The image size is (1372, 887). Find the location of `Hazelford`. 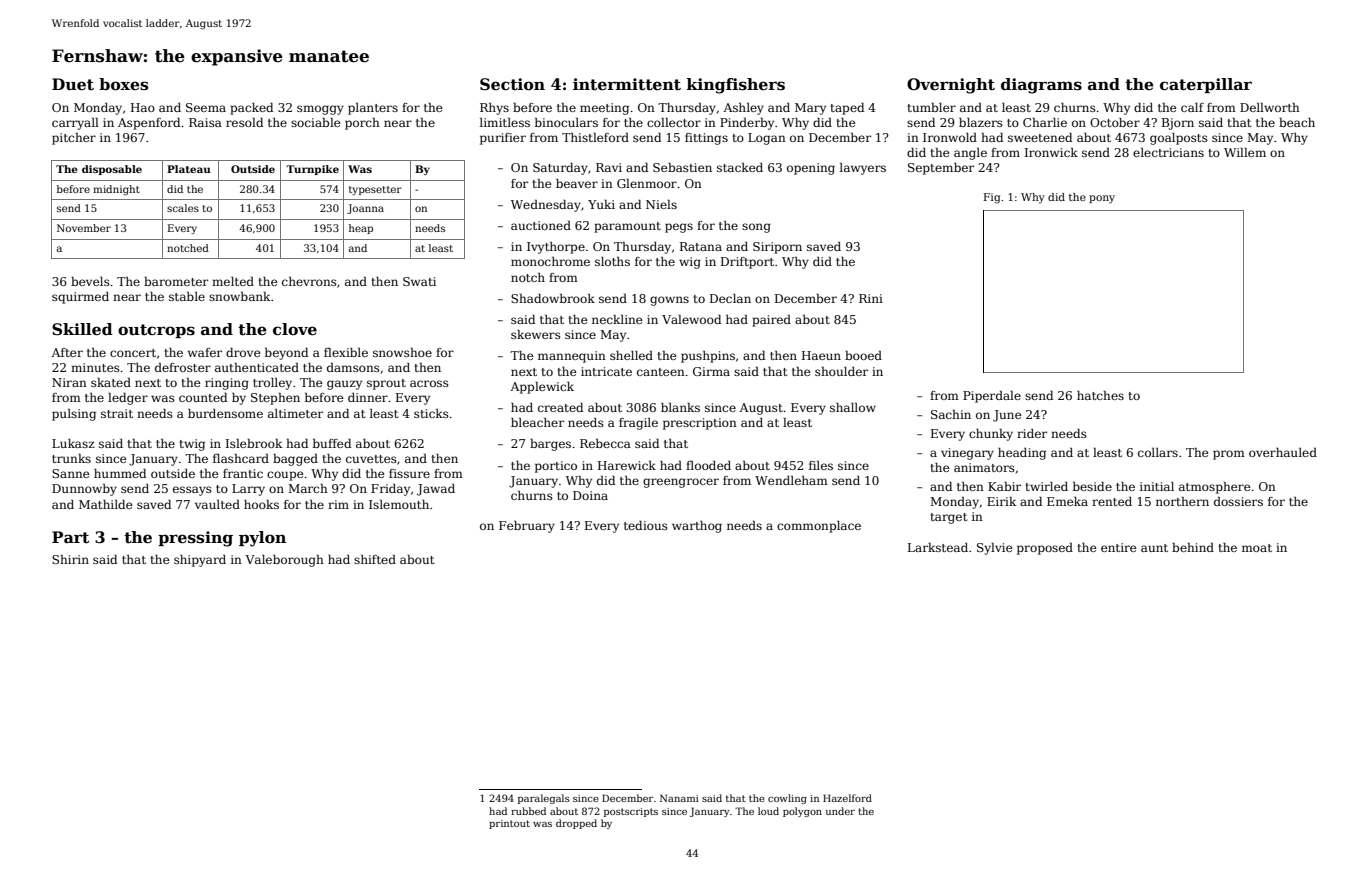

Hazelford is located at coordinates (847, 798).
